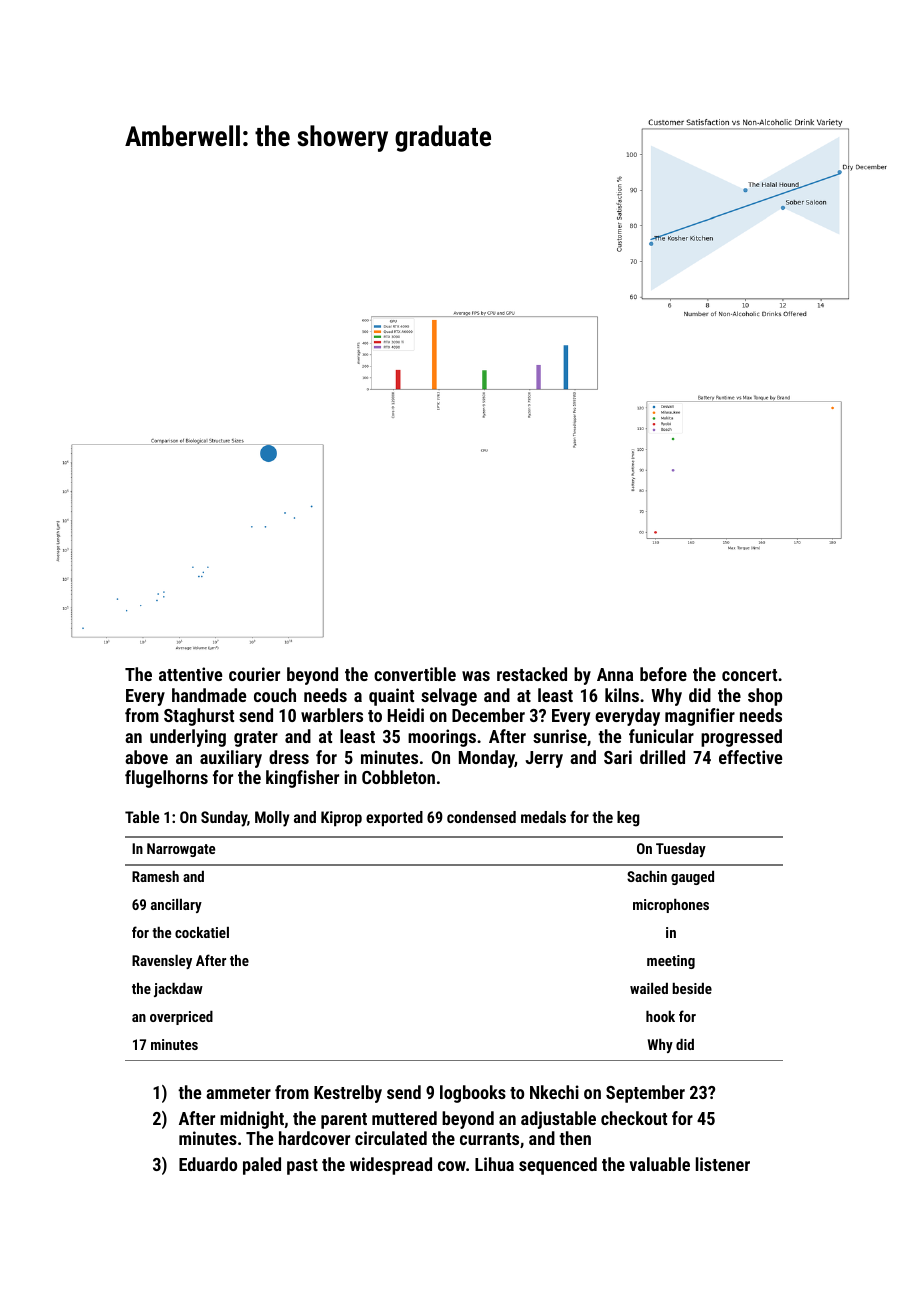 The height and width of the screenshot is (1316, 908). Describe the element at coordinates (190, 674) in the screenshot. I see `attentive` at that location.
